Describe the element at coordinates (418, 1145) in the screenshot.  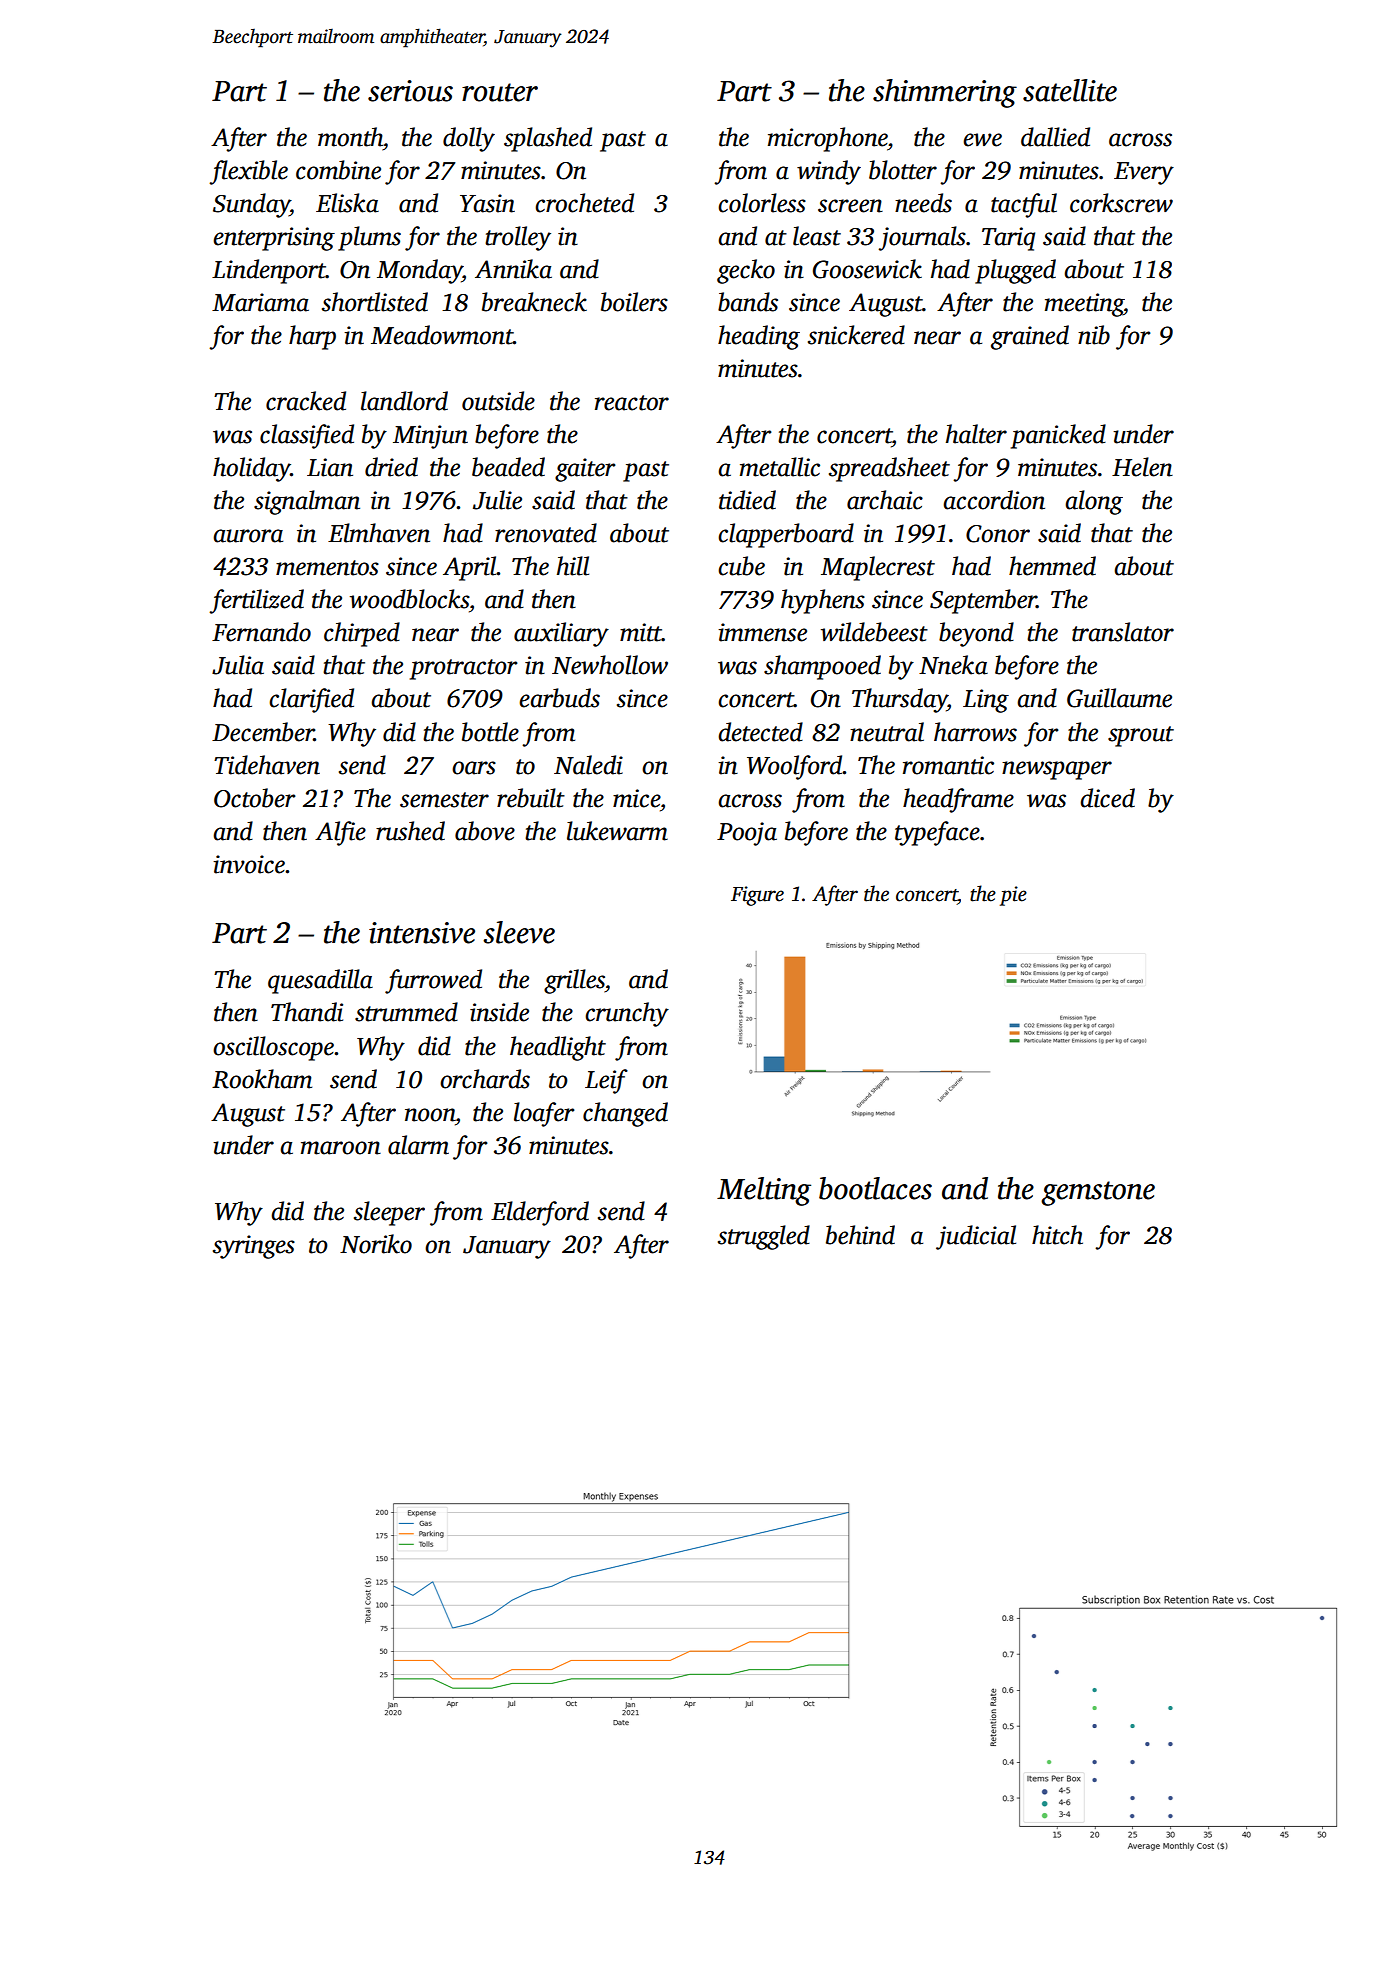
I see `alarm` at that location.
